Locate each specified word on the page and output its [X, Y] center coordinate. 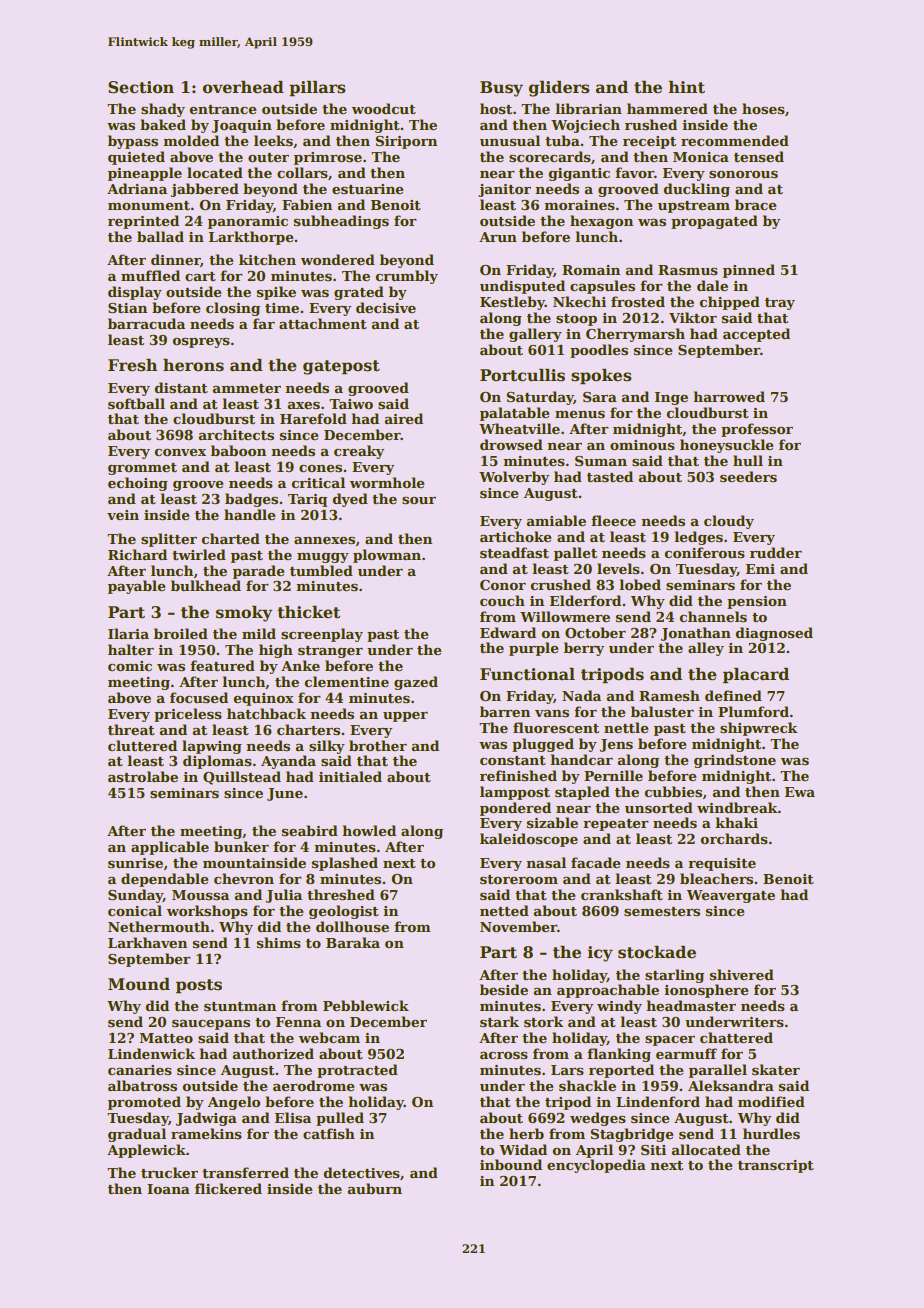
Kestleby [512, 303]
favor [634, 172]
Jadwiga [206, 1119]
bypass [133, 142]
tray [780, 304]
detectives [361, 1172]
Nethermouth [159, 926]
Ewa [800, 792]
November [518, 926]
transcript [776, 1166]
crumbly [406, 277]
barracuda [146, 323]
